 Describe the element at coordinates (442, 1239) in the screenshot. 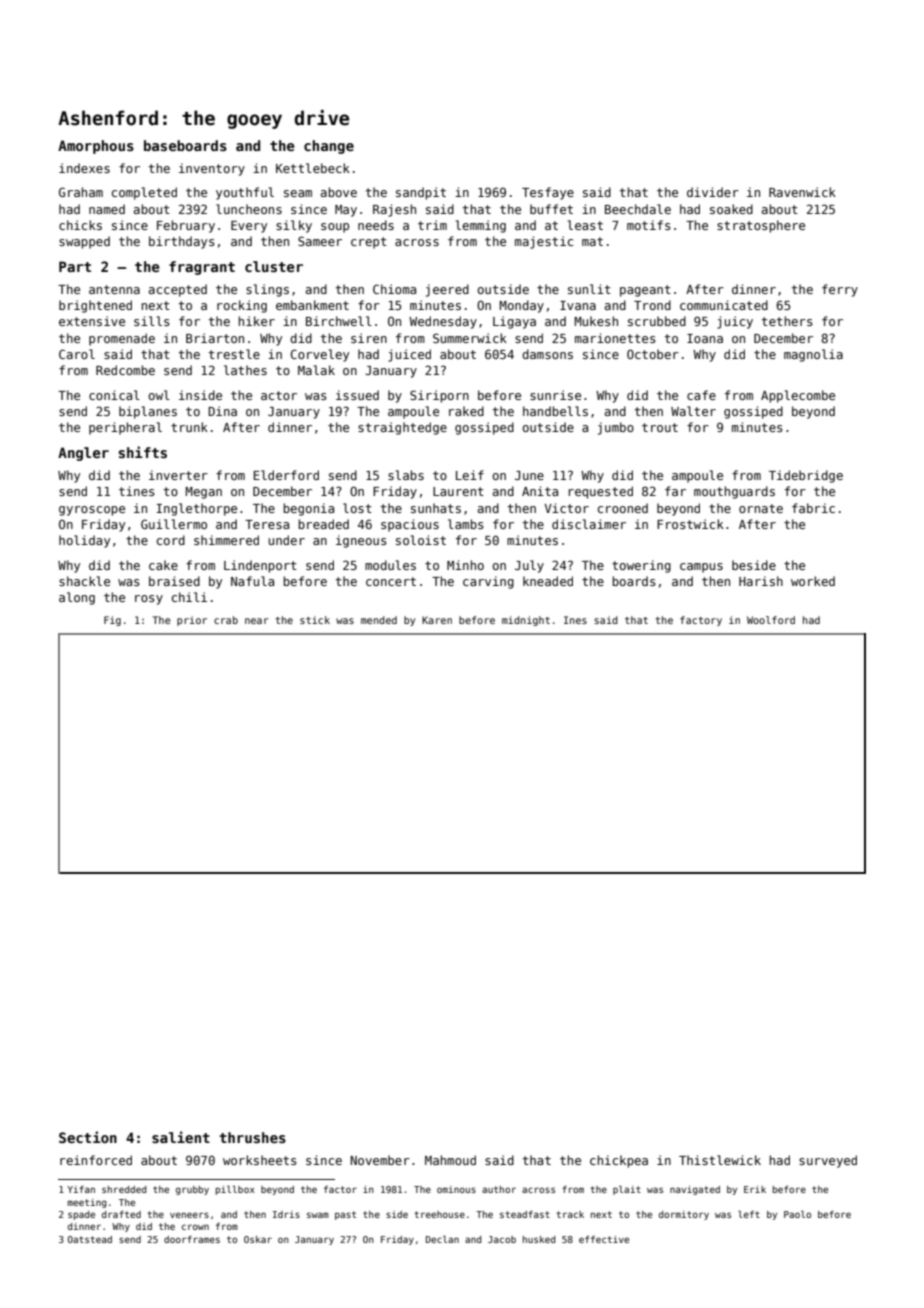

I see `Declan` at that location.
